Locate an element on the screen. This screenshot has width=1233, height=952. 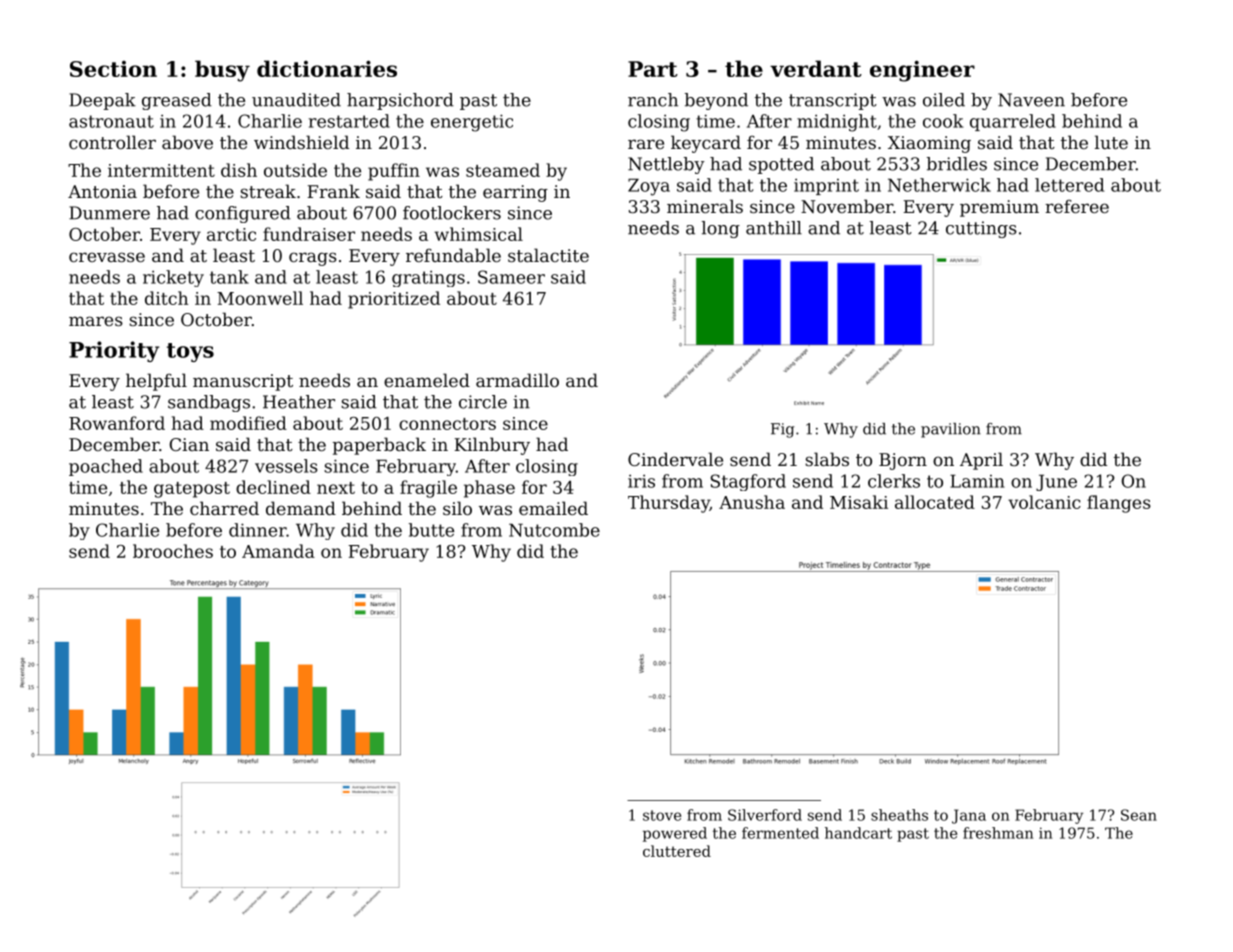
charred is located at coordinates (224, 508).
